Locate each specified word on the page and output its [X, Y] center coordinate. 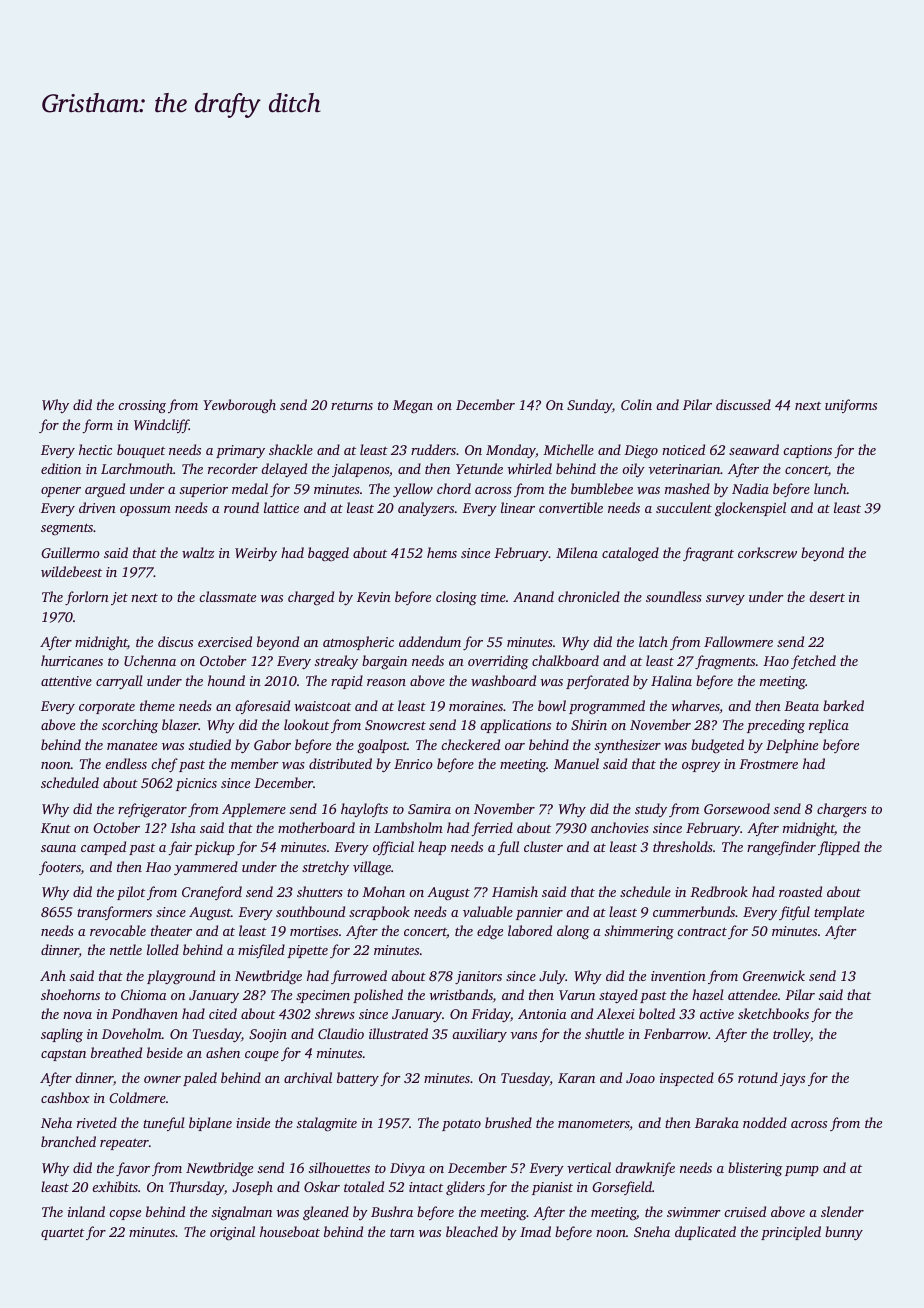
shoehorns [70, 994]
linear [518, 507]
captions [807, 451]
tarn [402, 1232]
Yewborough [239, 406]
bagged [328, 554]
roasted [800, 891]
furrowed [359, 977]
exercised [225, 641]
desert [827, 596]
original [232, 1233]
